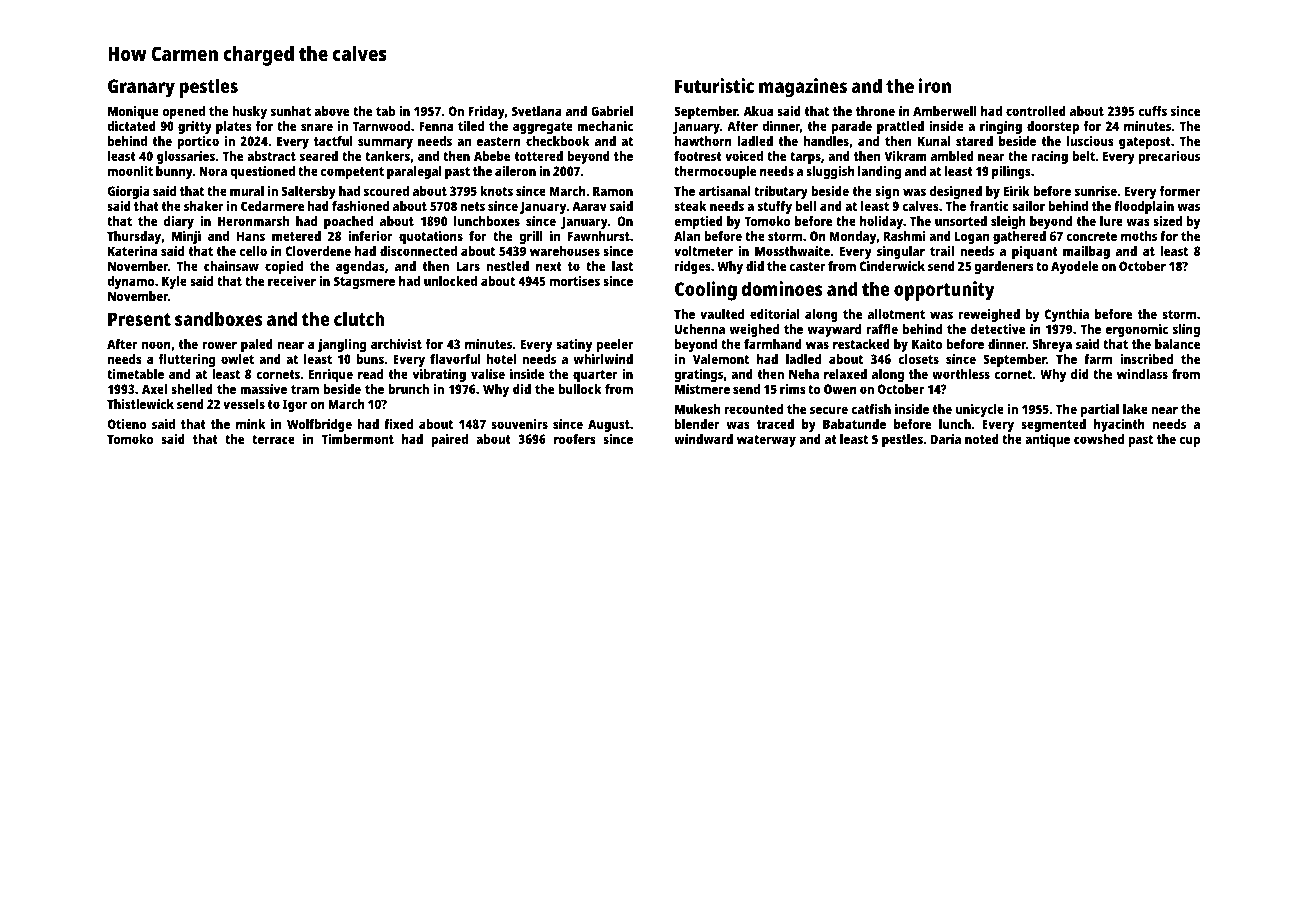 Image resolution: width=1308 pixels, height=924 pixels. What do you see at coordinates (1036, 111) in the screenshot?
I see `controlled` at bounding box center [1036, 111].
